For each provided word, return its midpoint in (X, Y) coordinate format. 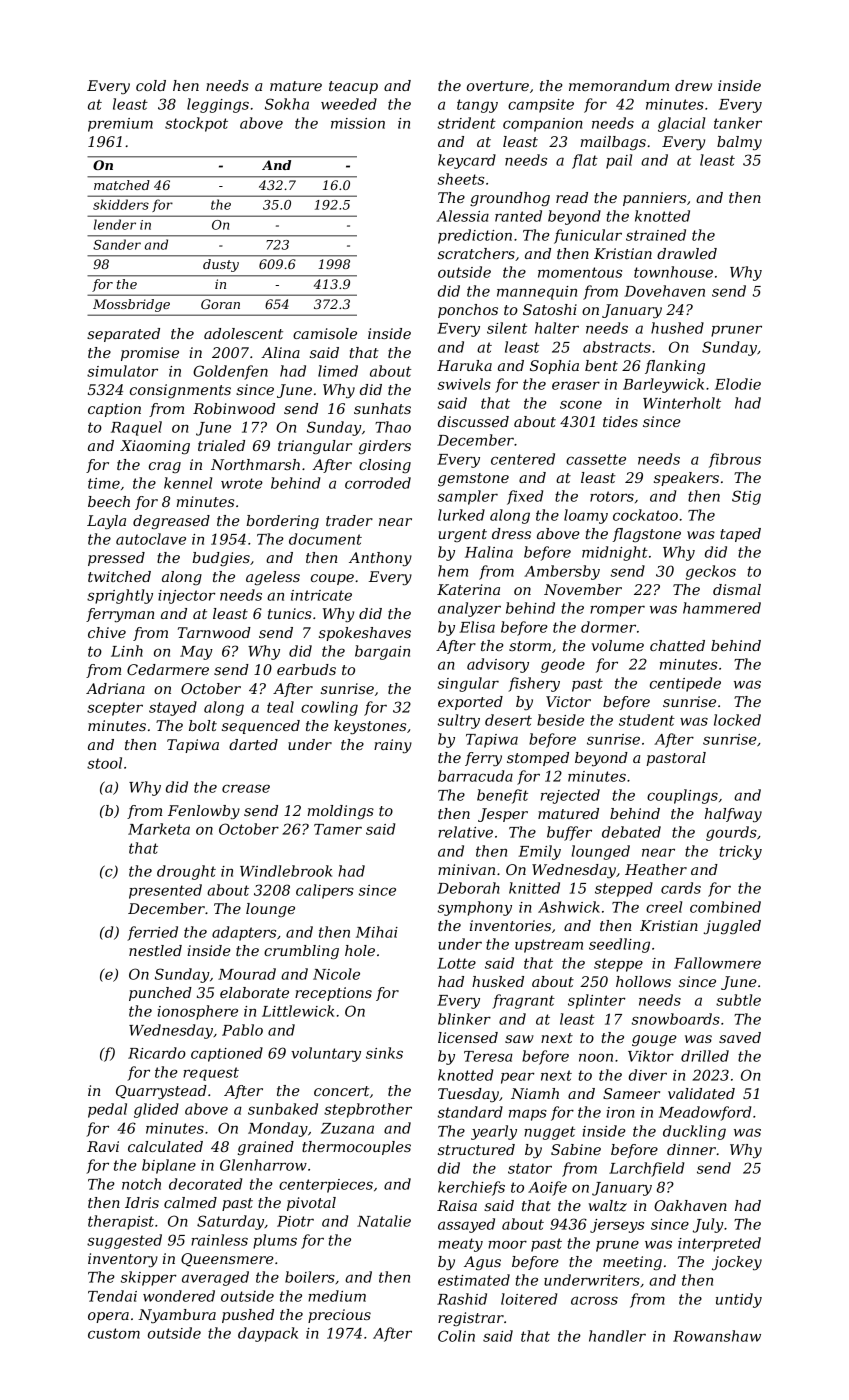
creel (664, 907)
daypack (268, 1334)
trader (349, 520)
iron (620, 1112)
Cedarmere (168, 669)
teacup (353, 87)
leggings (218, 105)
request (211, 1074)
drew (693, 85)
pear (518, 1078)
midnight (615, 553)
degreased (171, 522)
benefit (502, 796)
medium (337, 1296)
